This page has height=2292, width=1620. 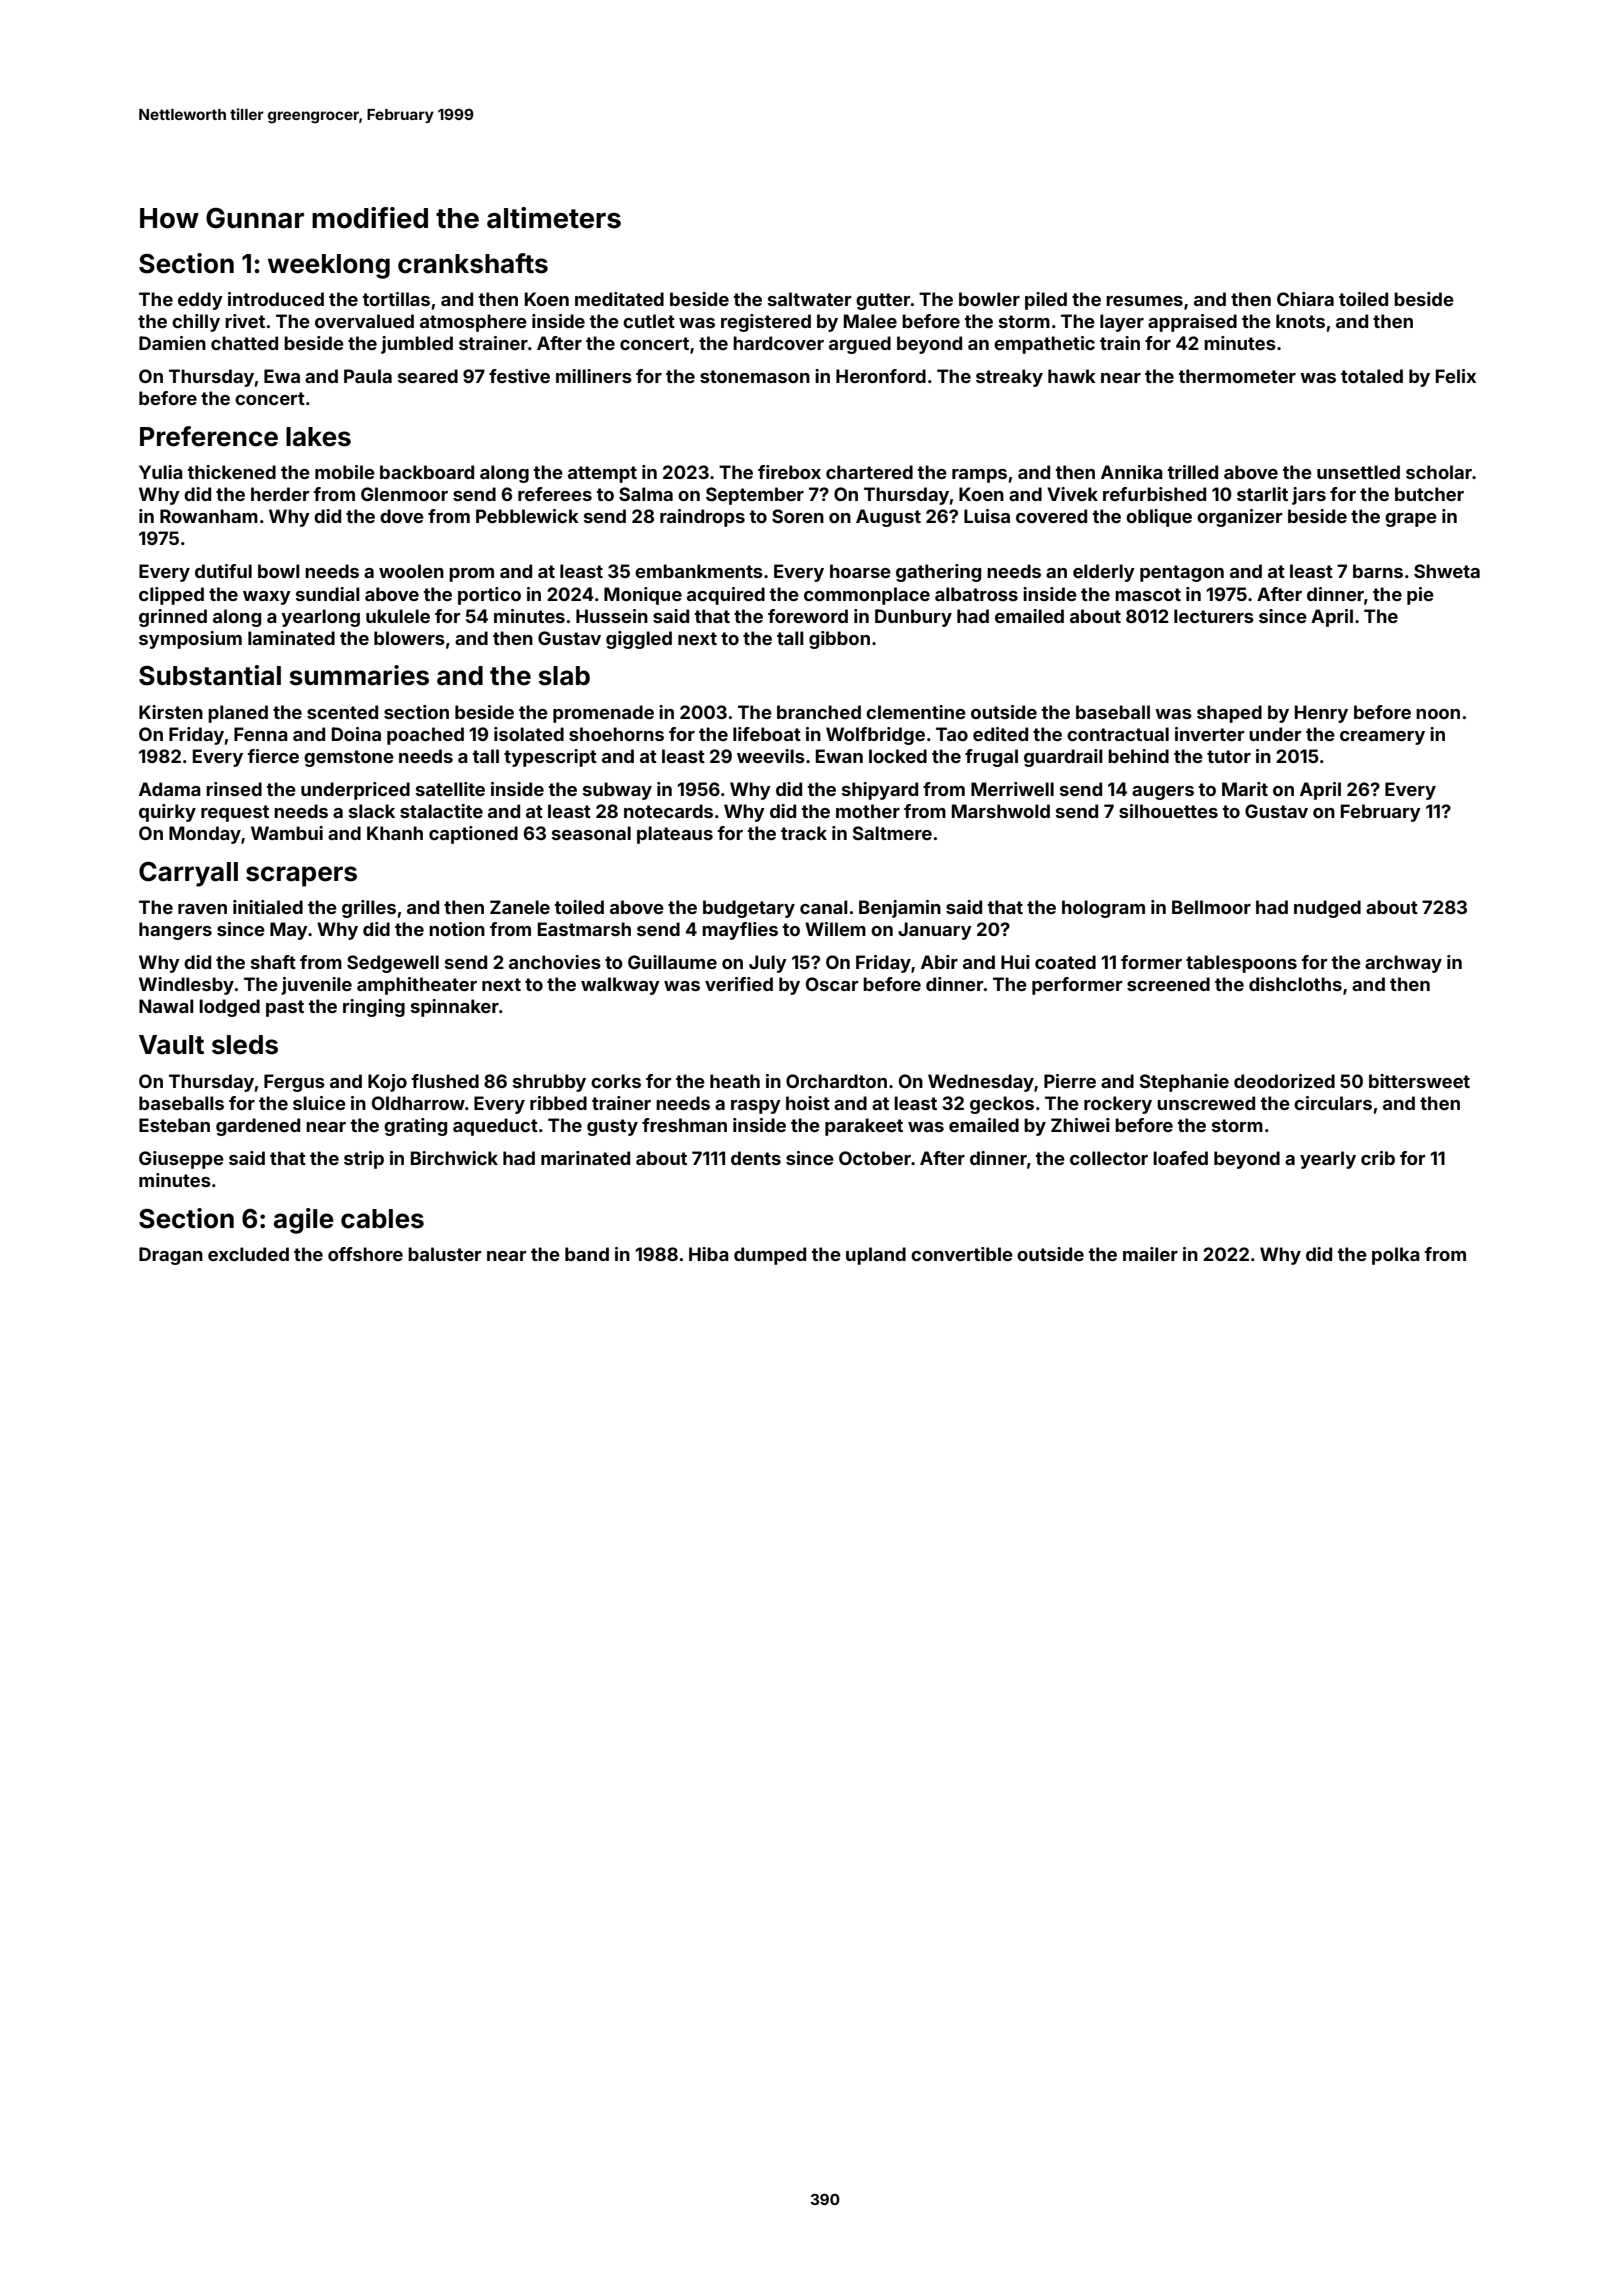 I want to click on giggled, so click(x=639, y=640).
